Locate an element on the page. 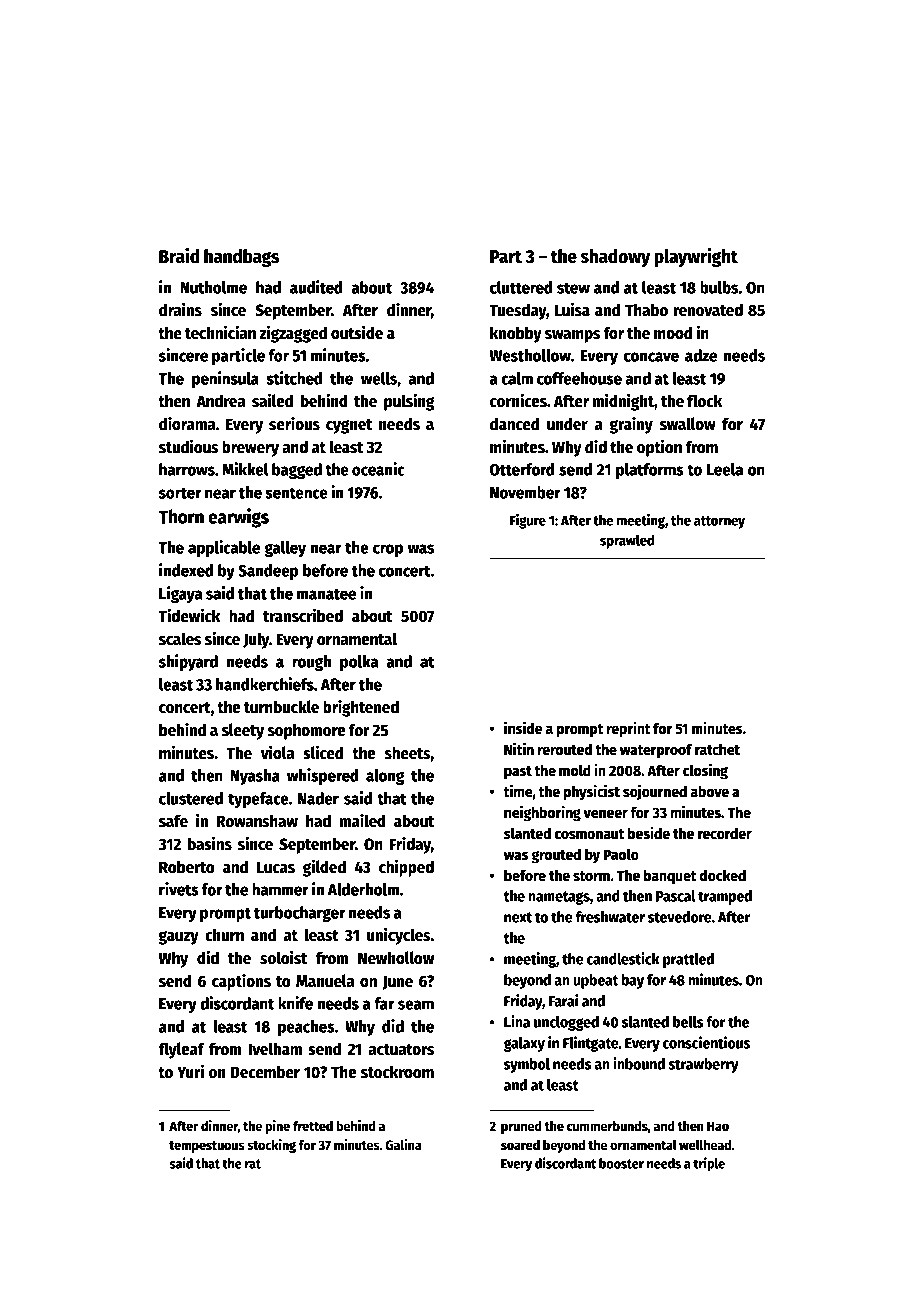 The width and height of the page is (924, 1311). November is located at coordinates (525, 492).
